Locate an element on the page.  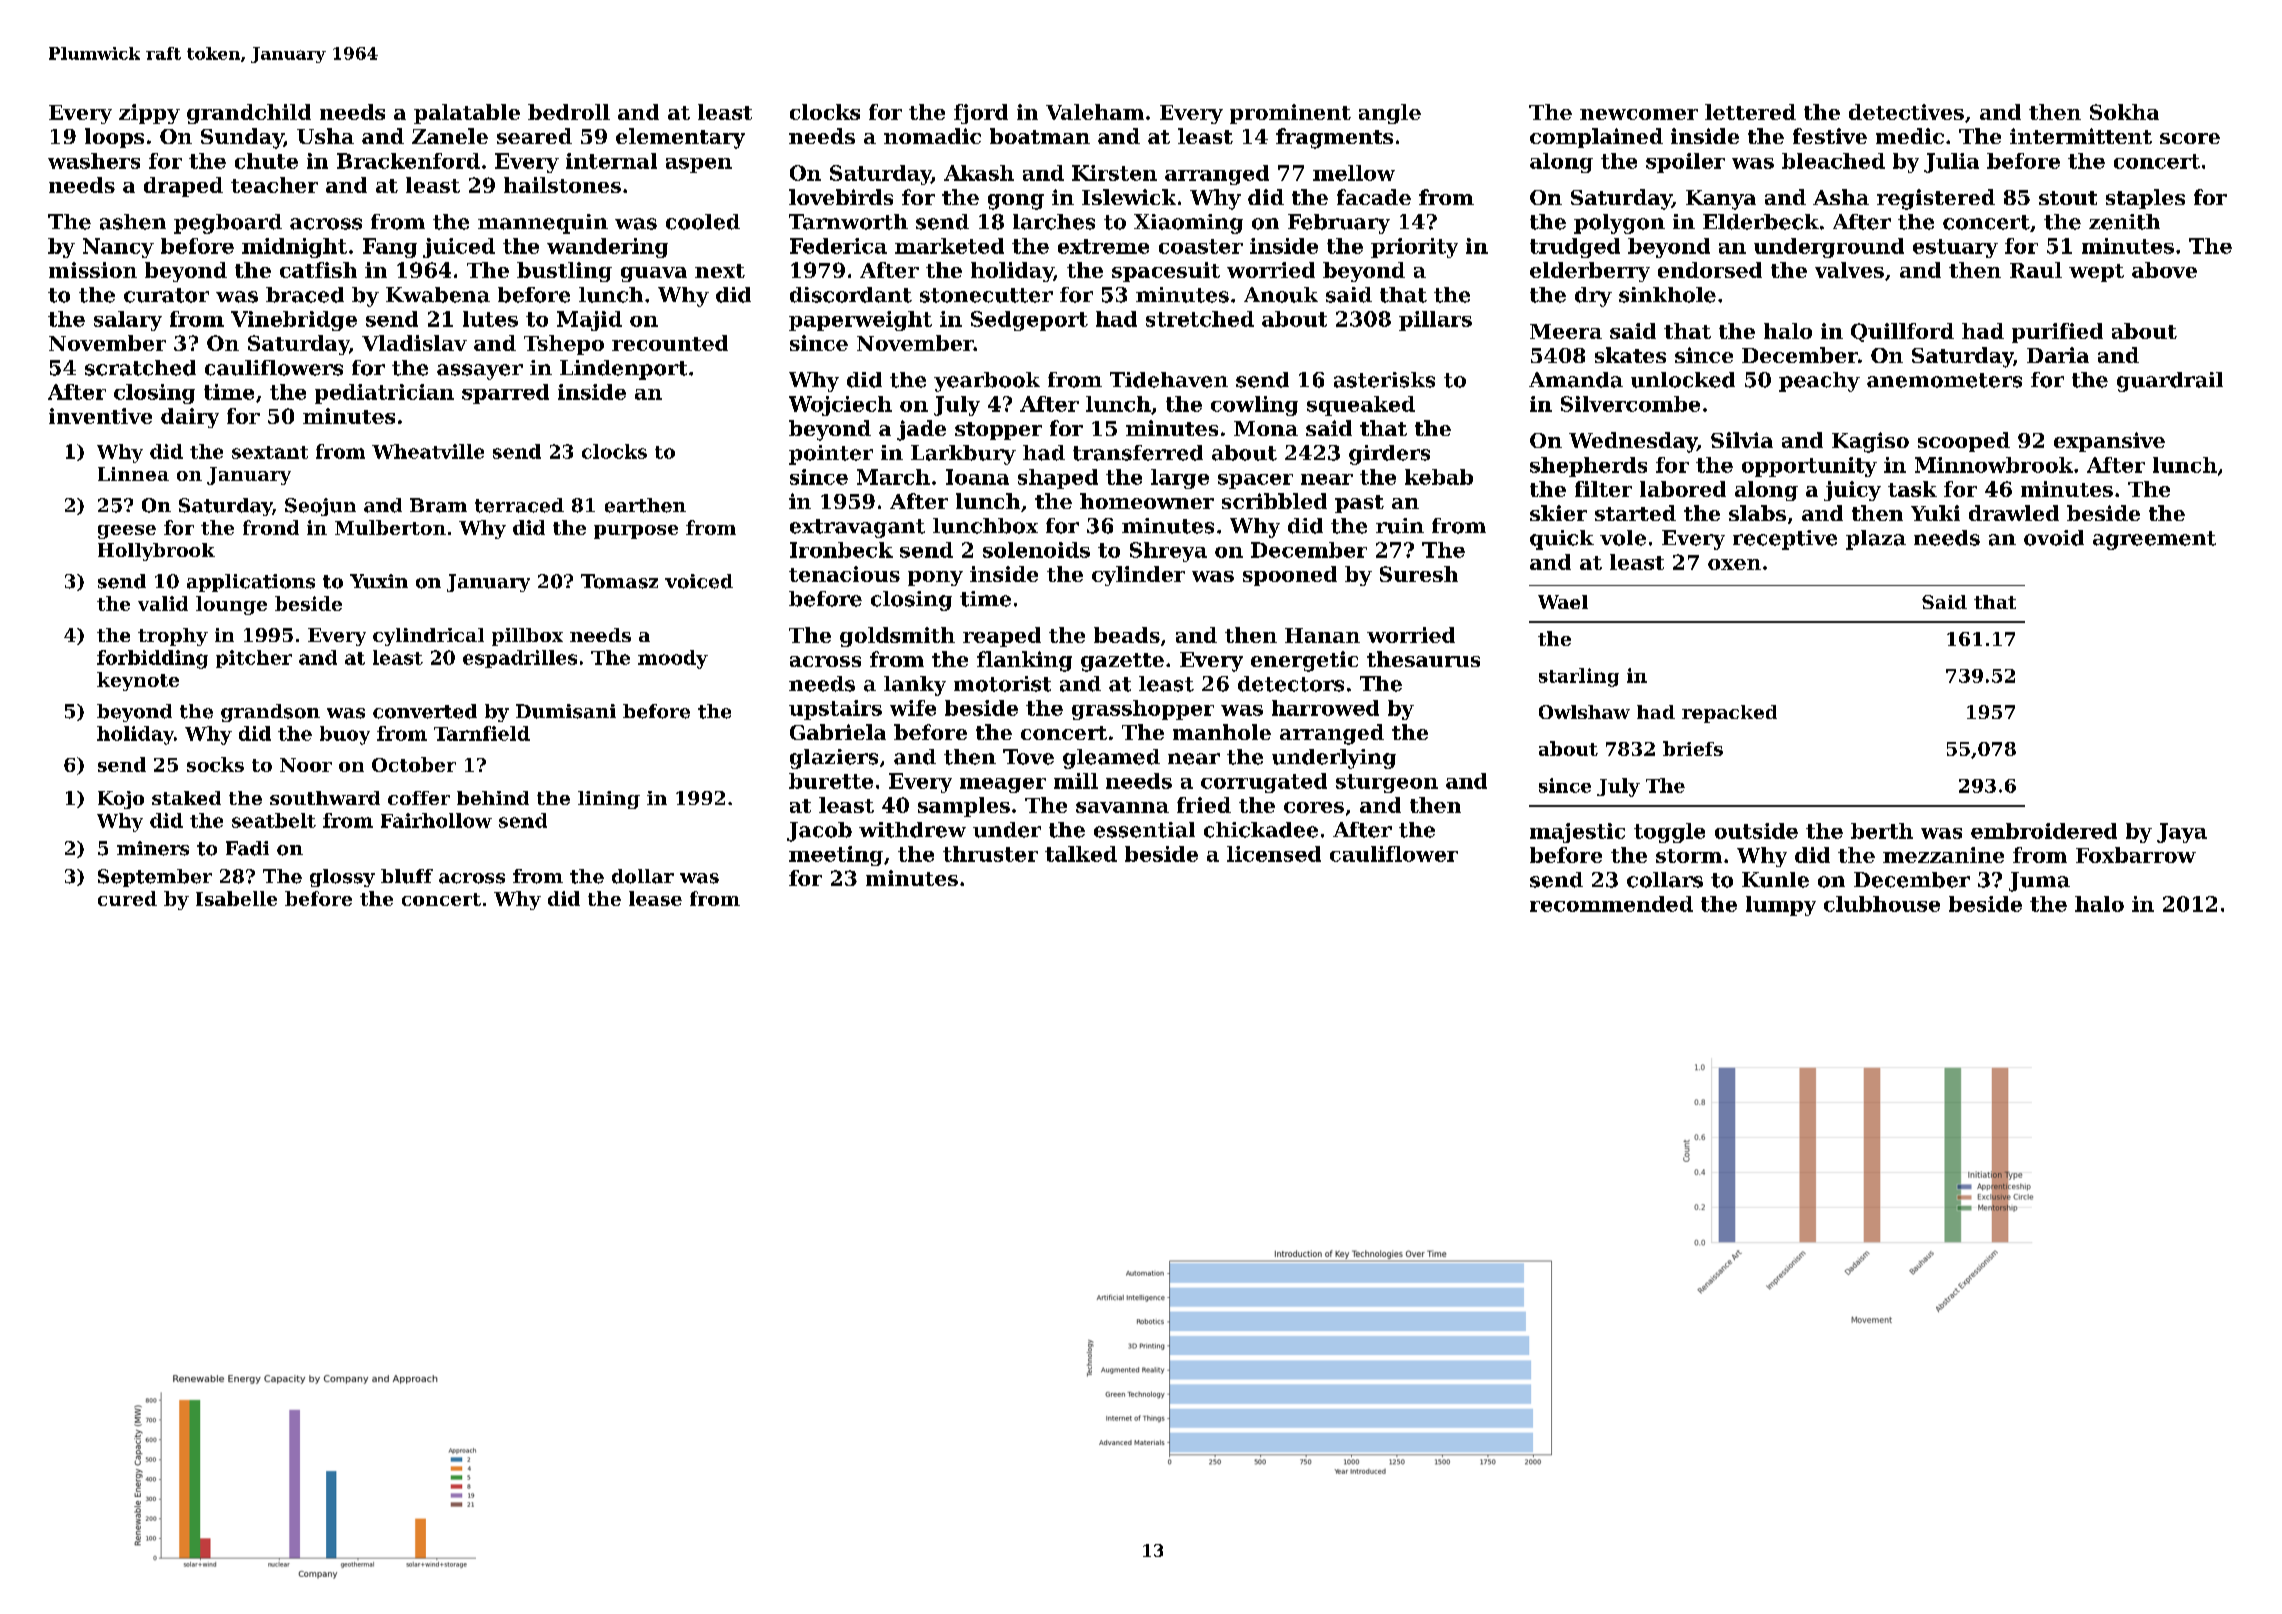
Valeham is located at coordinates (1095, 112).
